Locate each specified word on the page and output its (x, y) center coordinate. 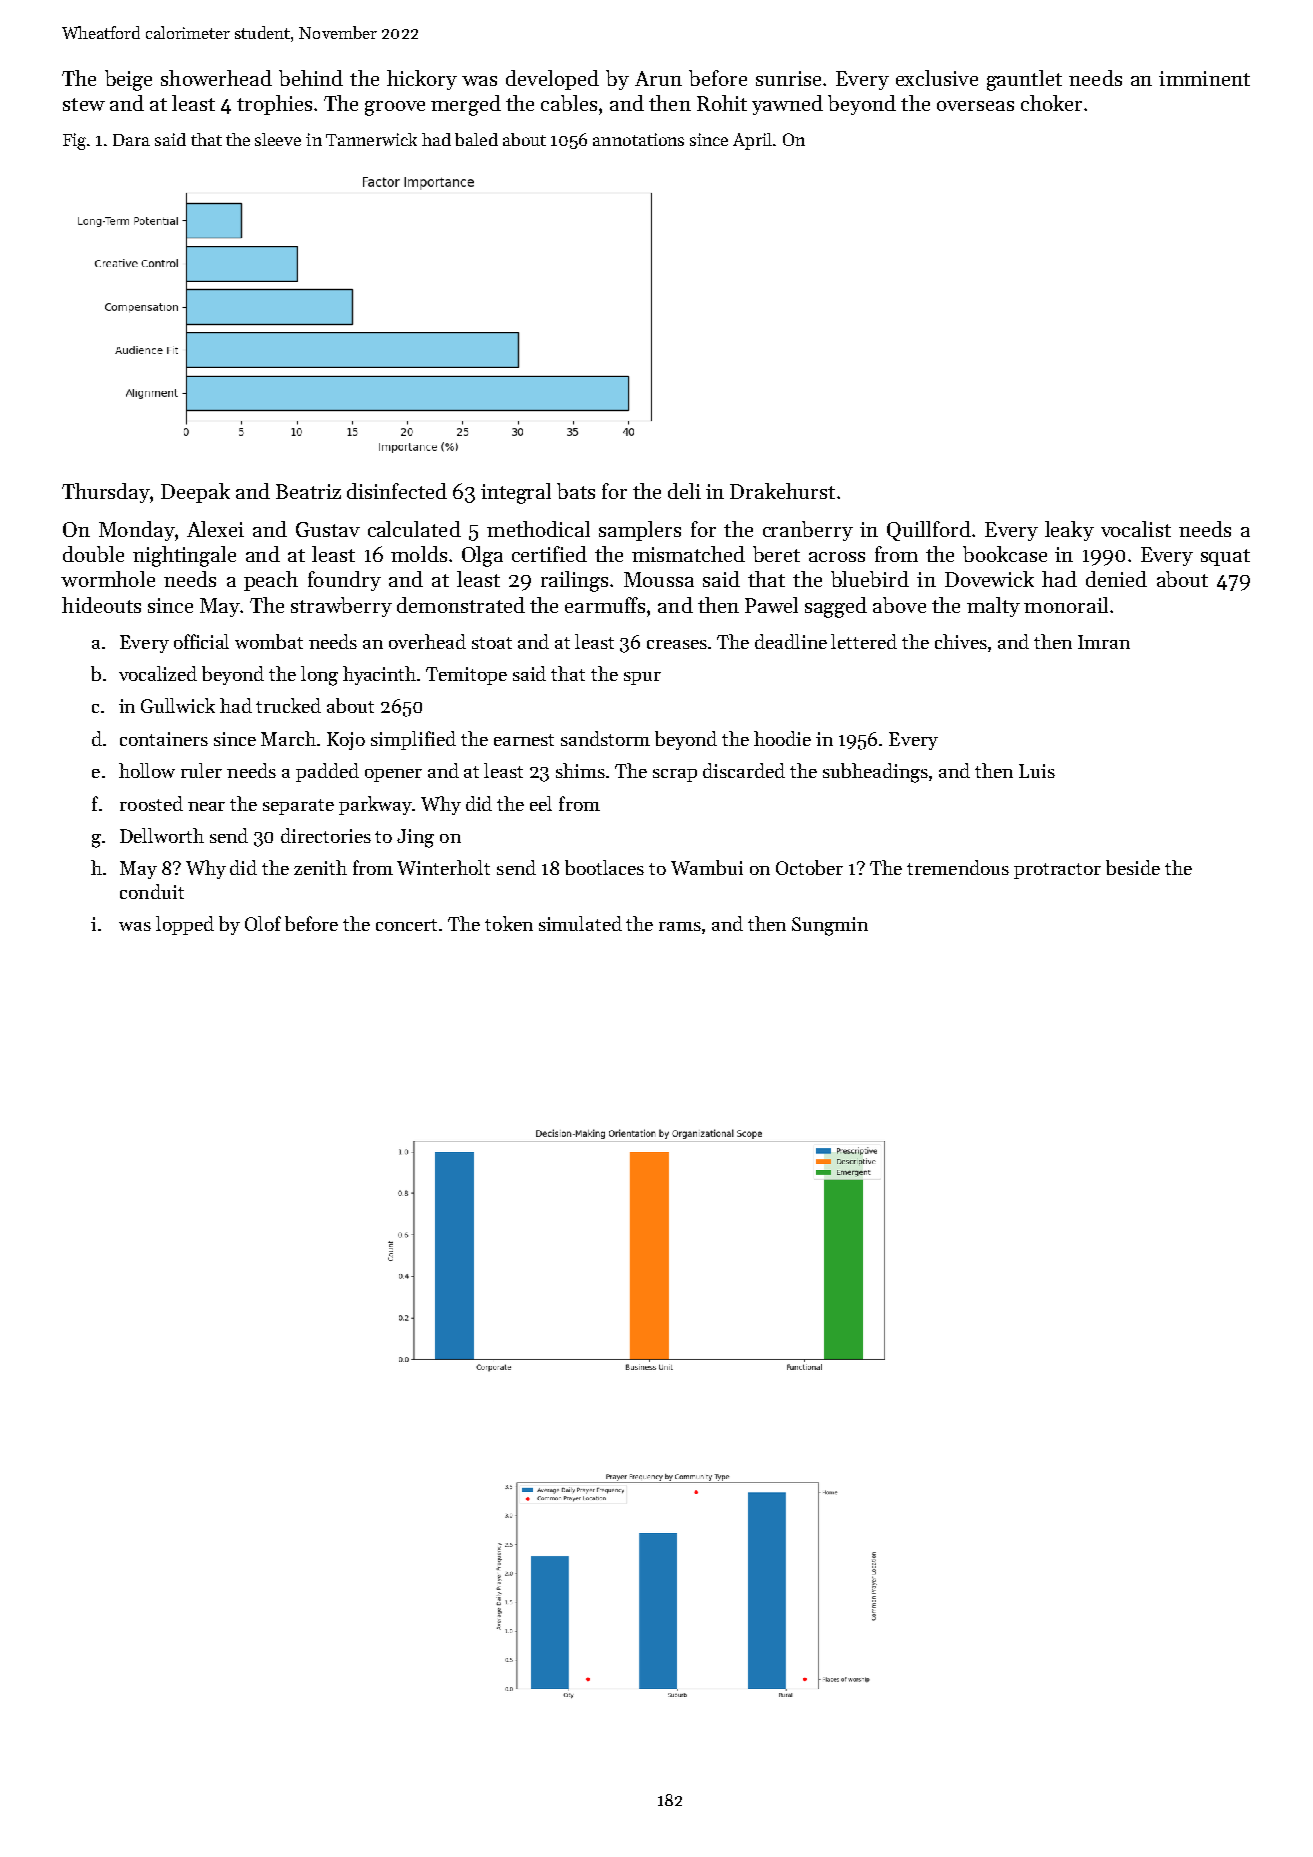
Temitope (466, 676)
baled (476, 139)
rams (680, 926)
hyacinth (379, 675)
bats (576, 491)
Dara (131, 140)
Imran (1104, 642)
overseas (975, 106)
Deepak (195, 493)
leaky (1069, 531)
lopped (185, 925)
